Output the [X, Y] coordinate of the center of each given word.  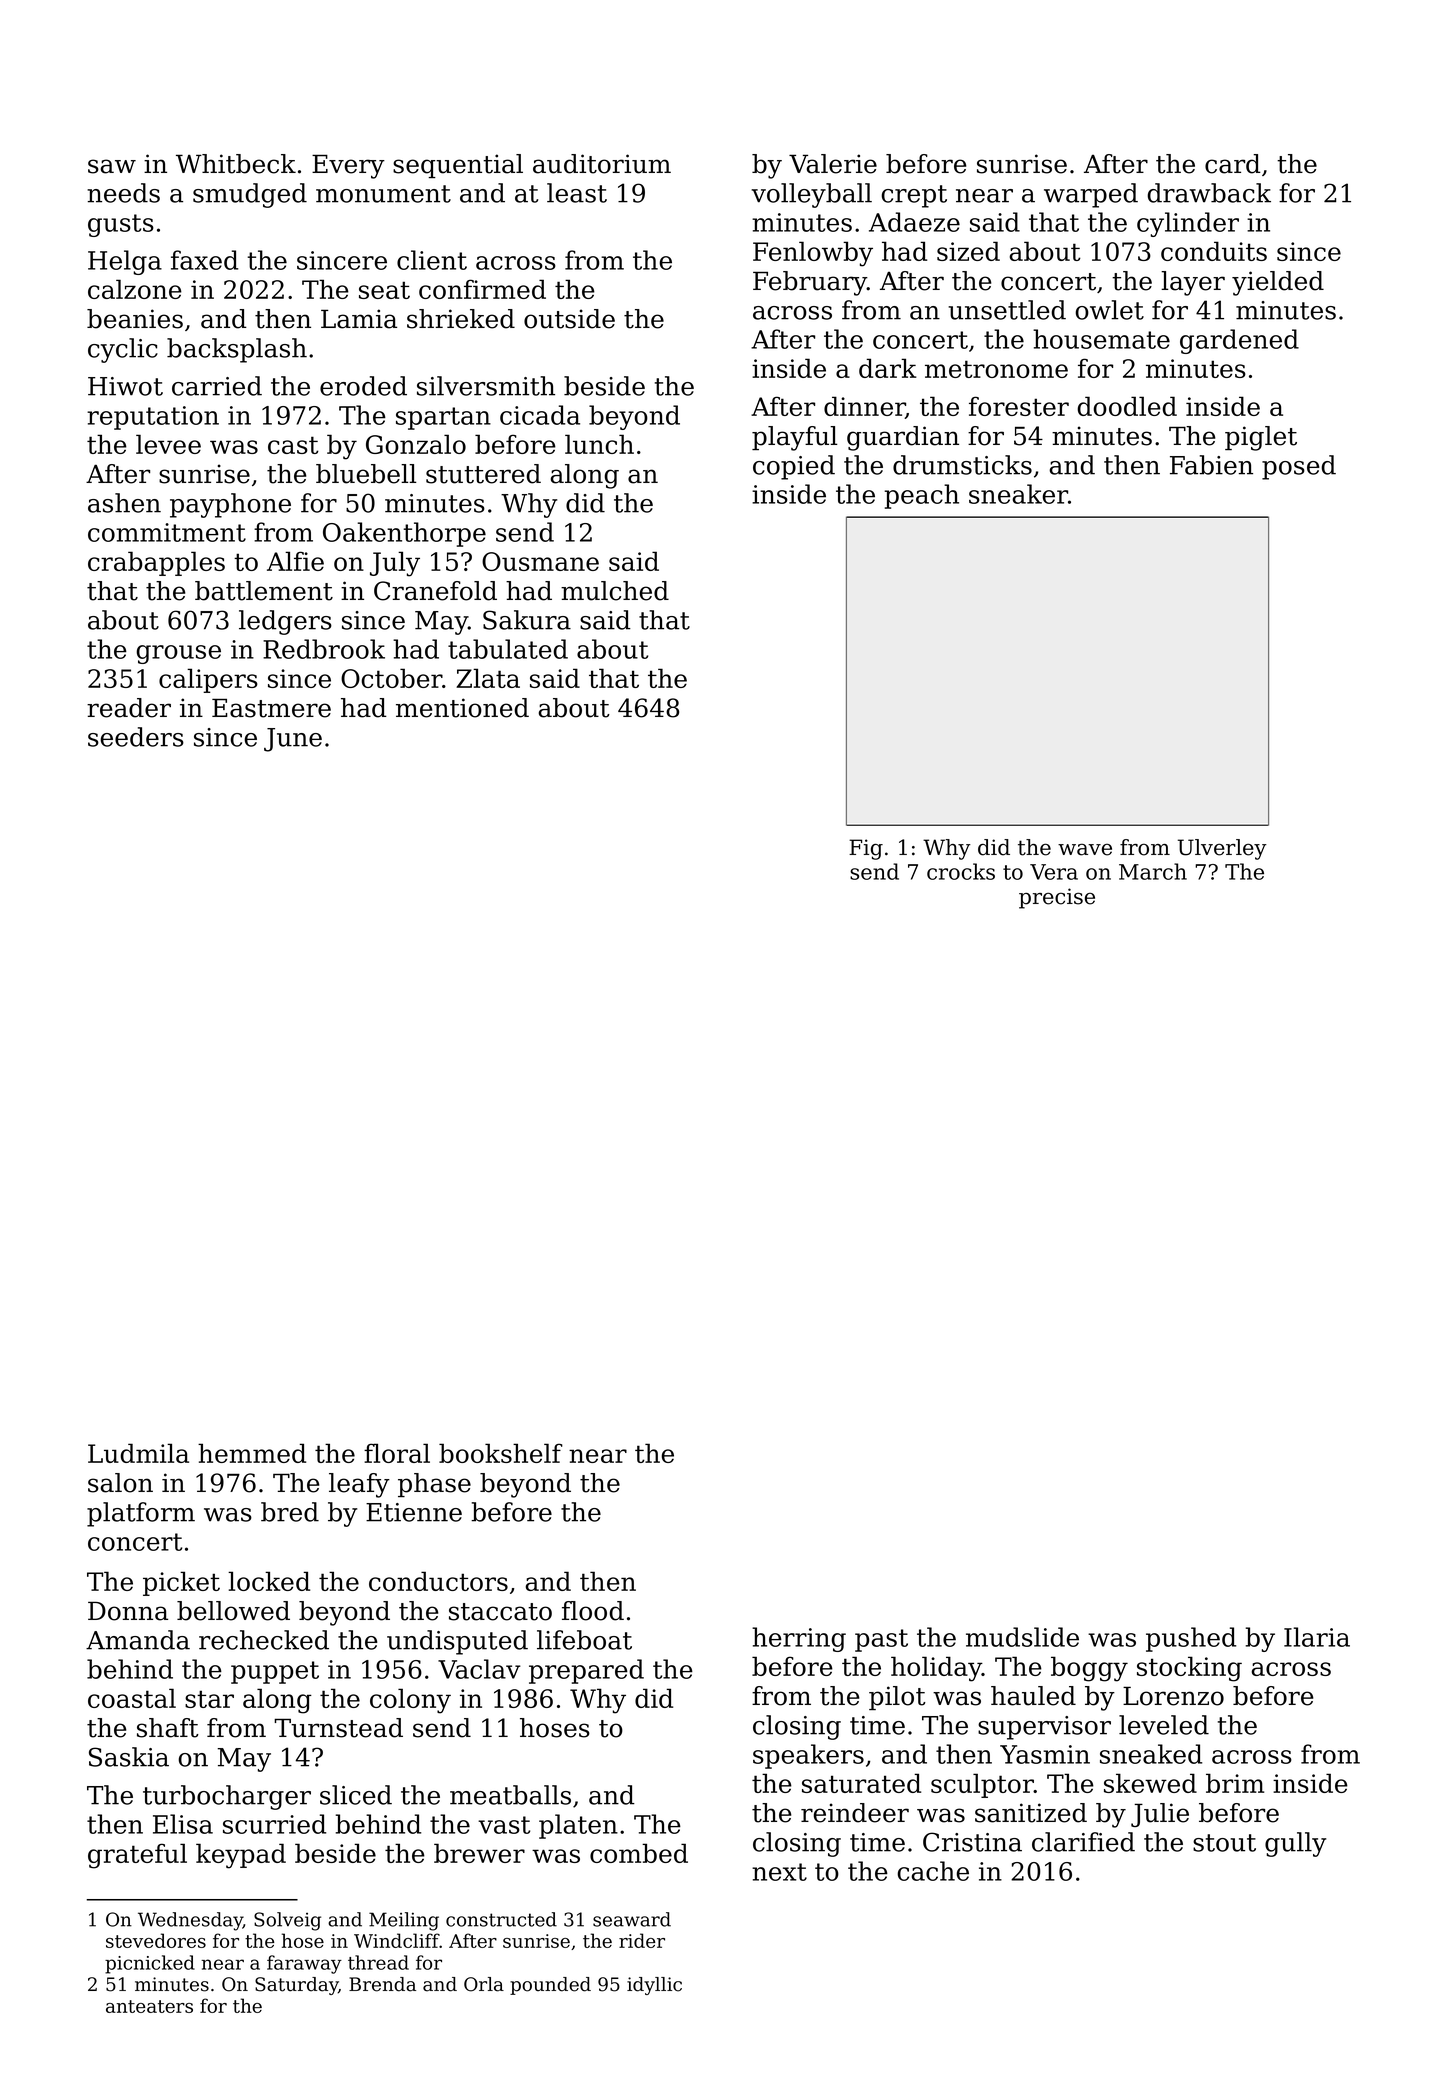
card [1233, 164]
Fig [866, 849]
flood [593, 1611]
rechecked [264, 1640]
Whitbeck [236, 164]
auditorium [602, 164]
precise [1057, 898]
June [293, 740]
